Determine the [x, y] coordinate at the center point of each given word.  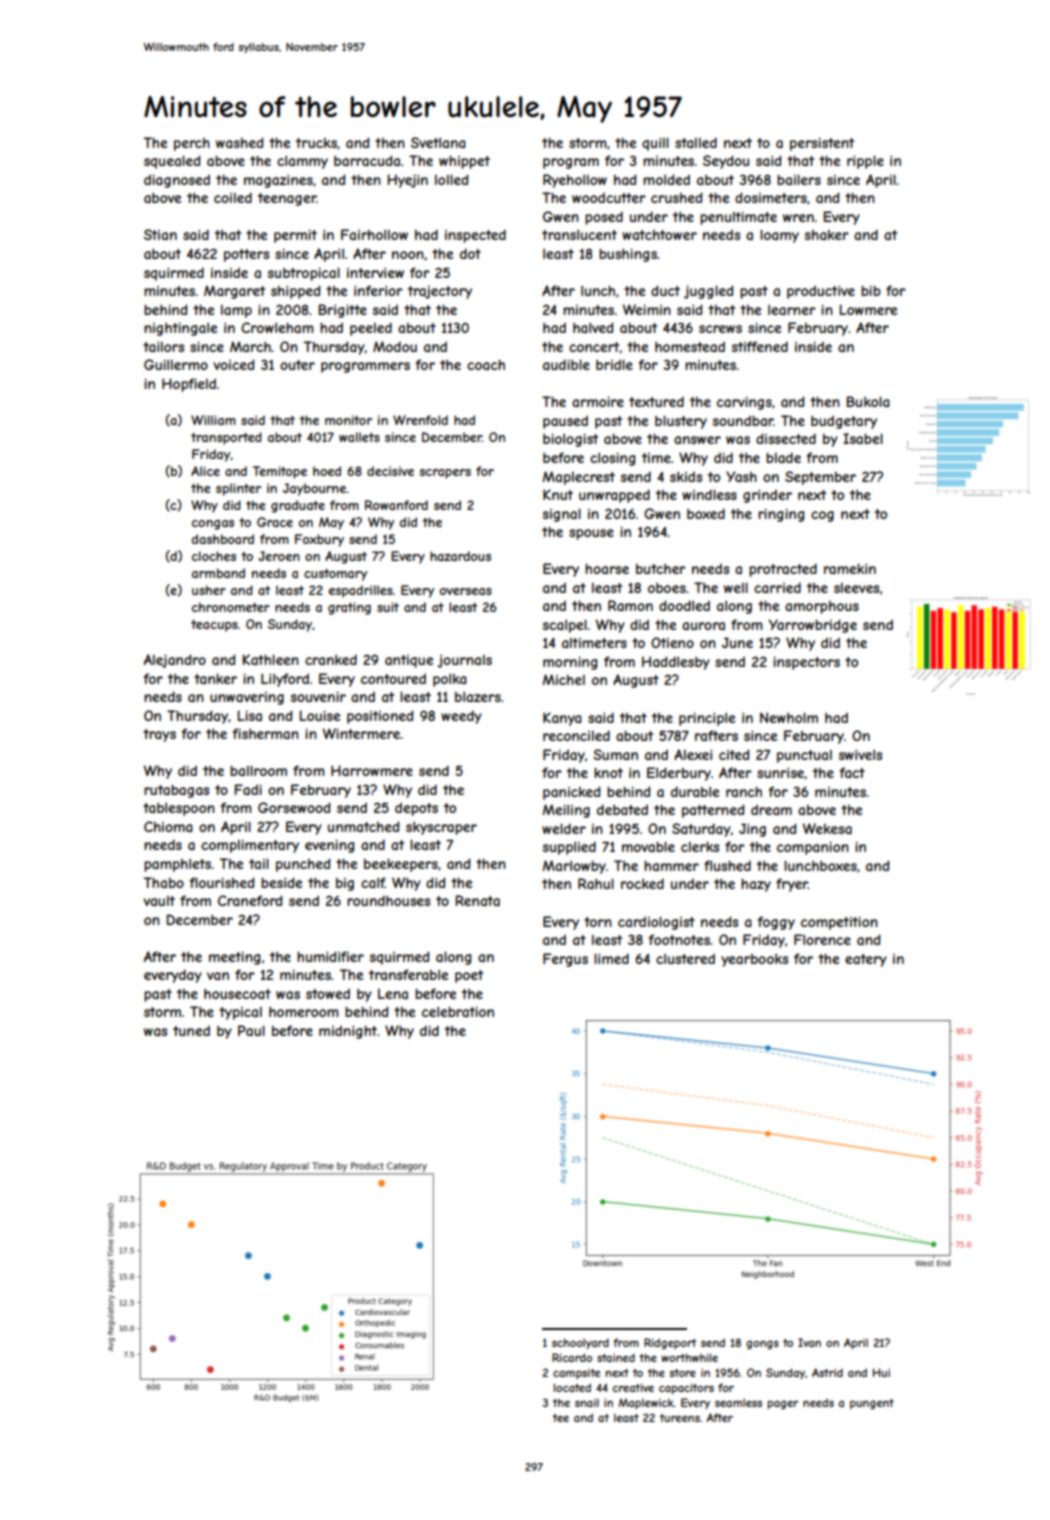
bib [871, 290]
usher [209, 590]
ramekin [850, 568]
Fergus [565, 960]
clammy [302, 162]
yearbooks [754, 960]
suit [388, 607]
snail [587, 1403]
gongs [762, 1344]
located [572, 1387]
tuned [191, 1030]
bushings [628, 255]
